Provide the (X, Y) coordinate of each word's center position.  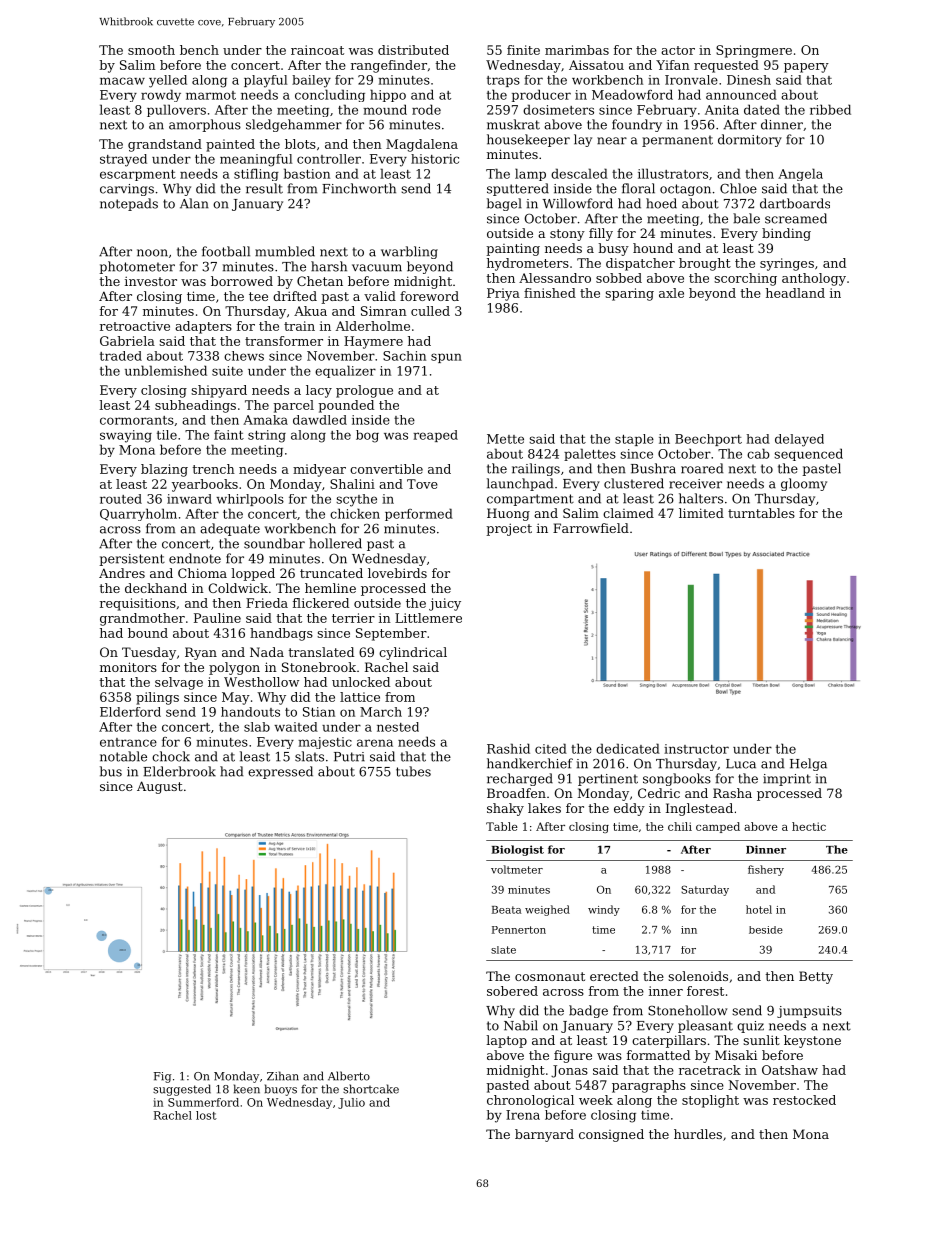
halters (701, 498)
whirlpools (250, 500)
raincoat (317, 50)
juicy (445, 604)
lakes (544, 808)
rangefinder (389, 66)
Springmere (754, 51)
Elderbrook (179, 771)
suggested (182, 1090)
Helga (808, 764)
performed (419, 514)
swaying (126, 436)
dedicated (628, 748)
